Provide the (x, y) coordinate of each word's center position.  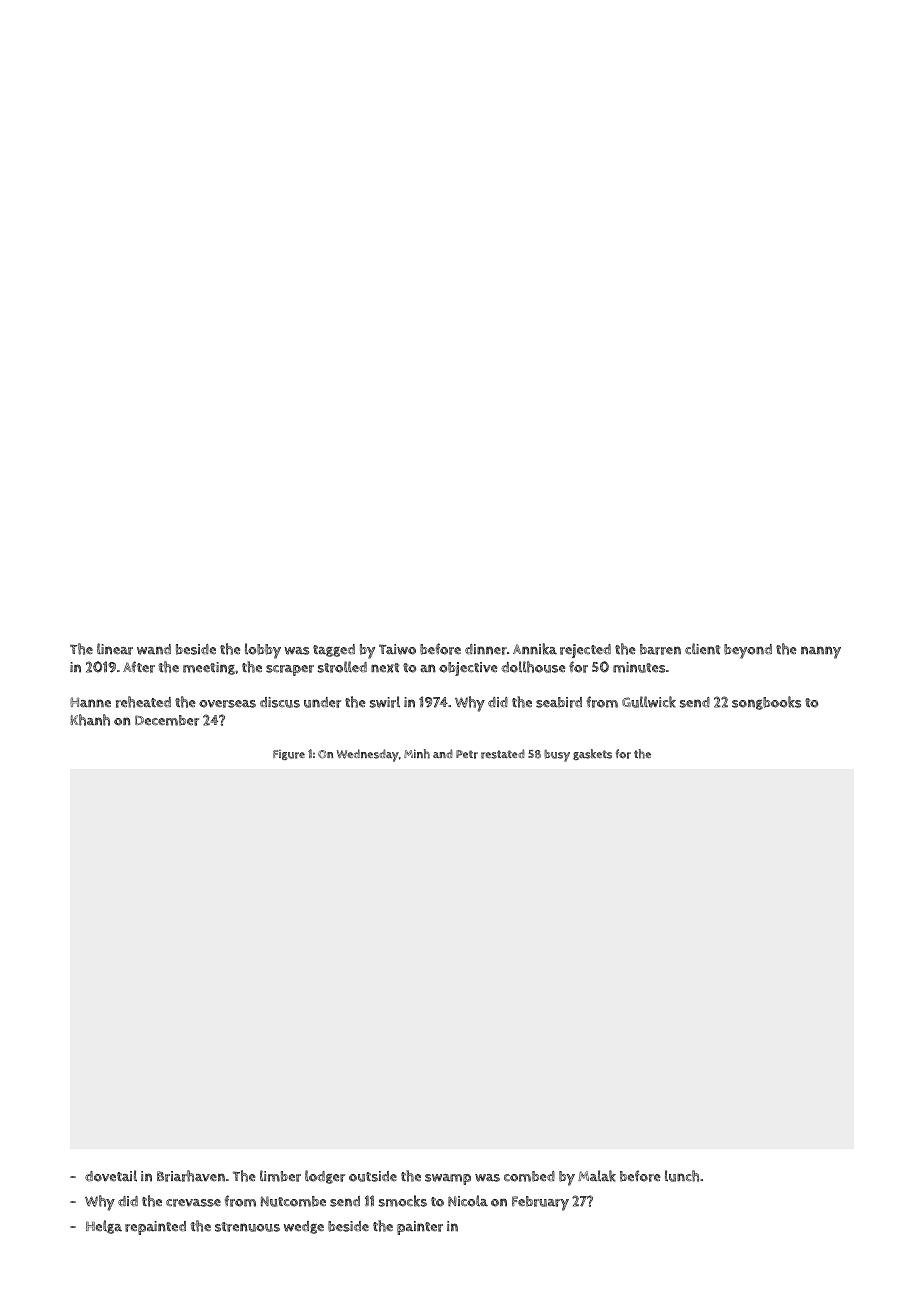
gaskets (592, 754)
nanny (821, 652)
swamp (448, 1179)
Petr (467, 754)
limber (280, 1176)
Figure (289, 755)
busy (557, 755)
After (139, 667)
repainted (155, 1228)
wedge (304, 1227)
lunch (682, 1176)
